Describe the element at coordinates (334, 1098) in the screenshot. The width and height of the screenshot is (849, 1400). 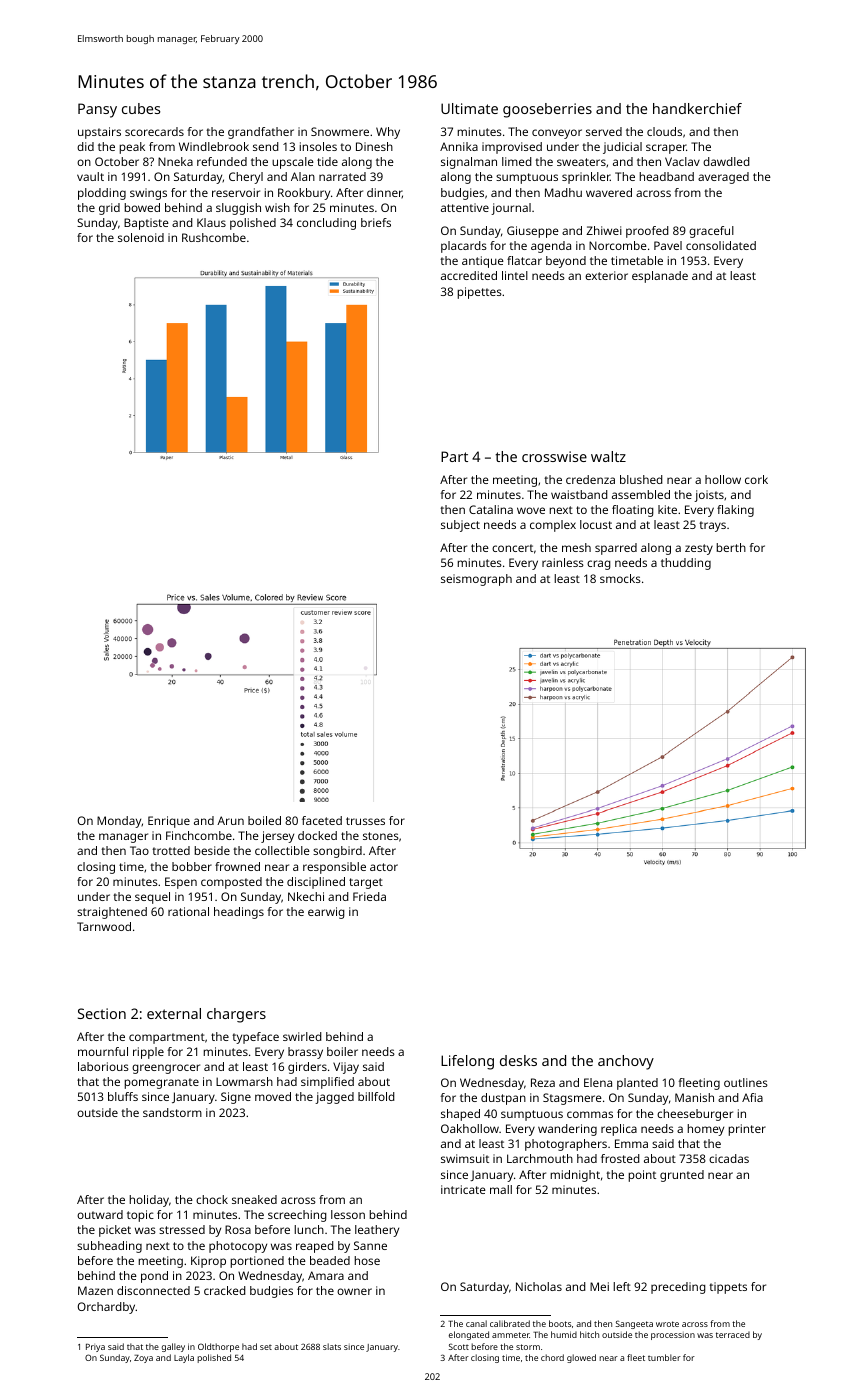
I see `jagged` at that location.
